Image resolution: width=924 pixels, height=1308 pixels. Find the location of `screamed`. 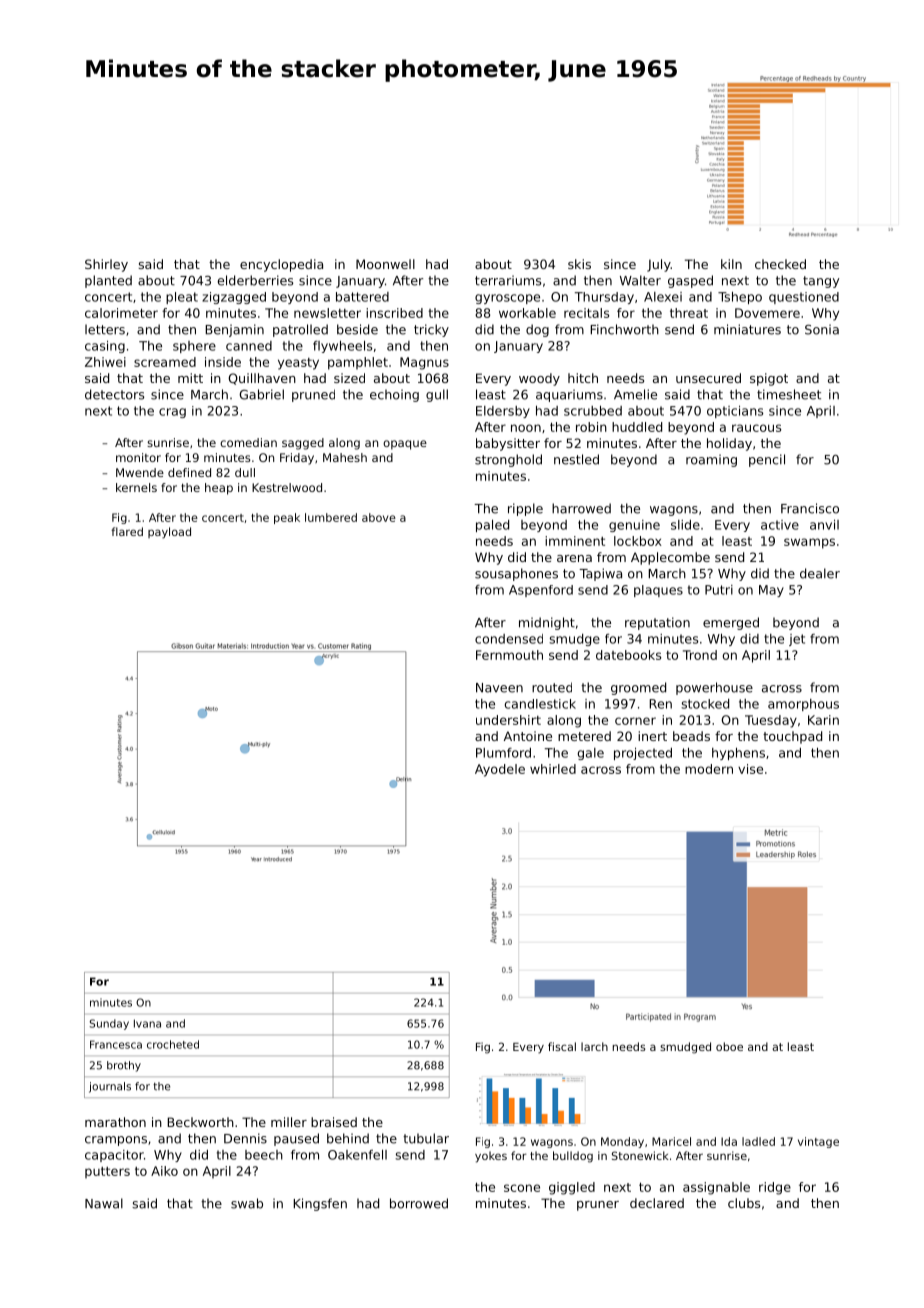

screamed is located at coordinates (165, 362).
